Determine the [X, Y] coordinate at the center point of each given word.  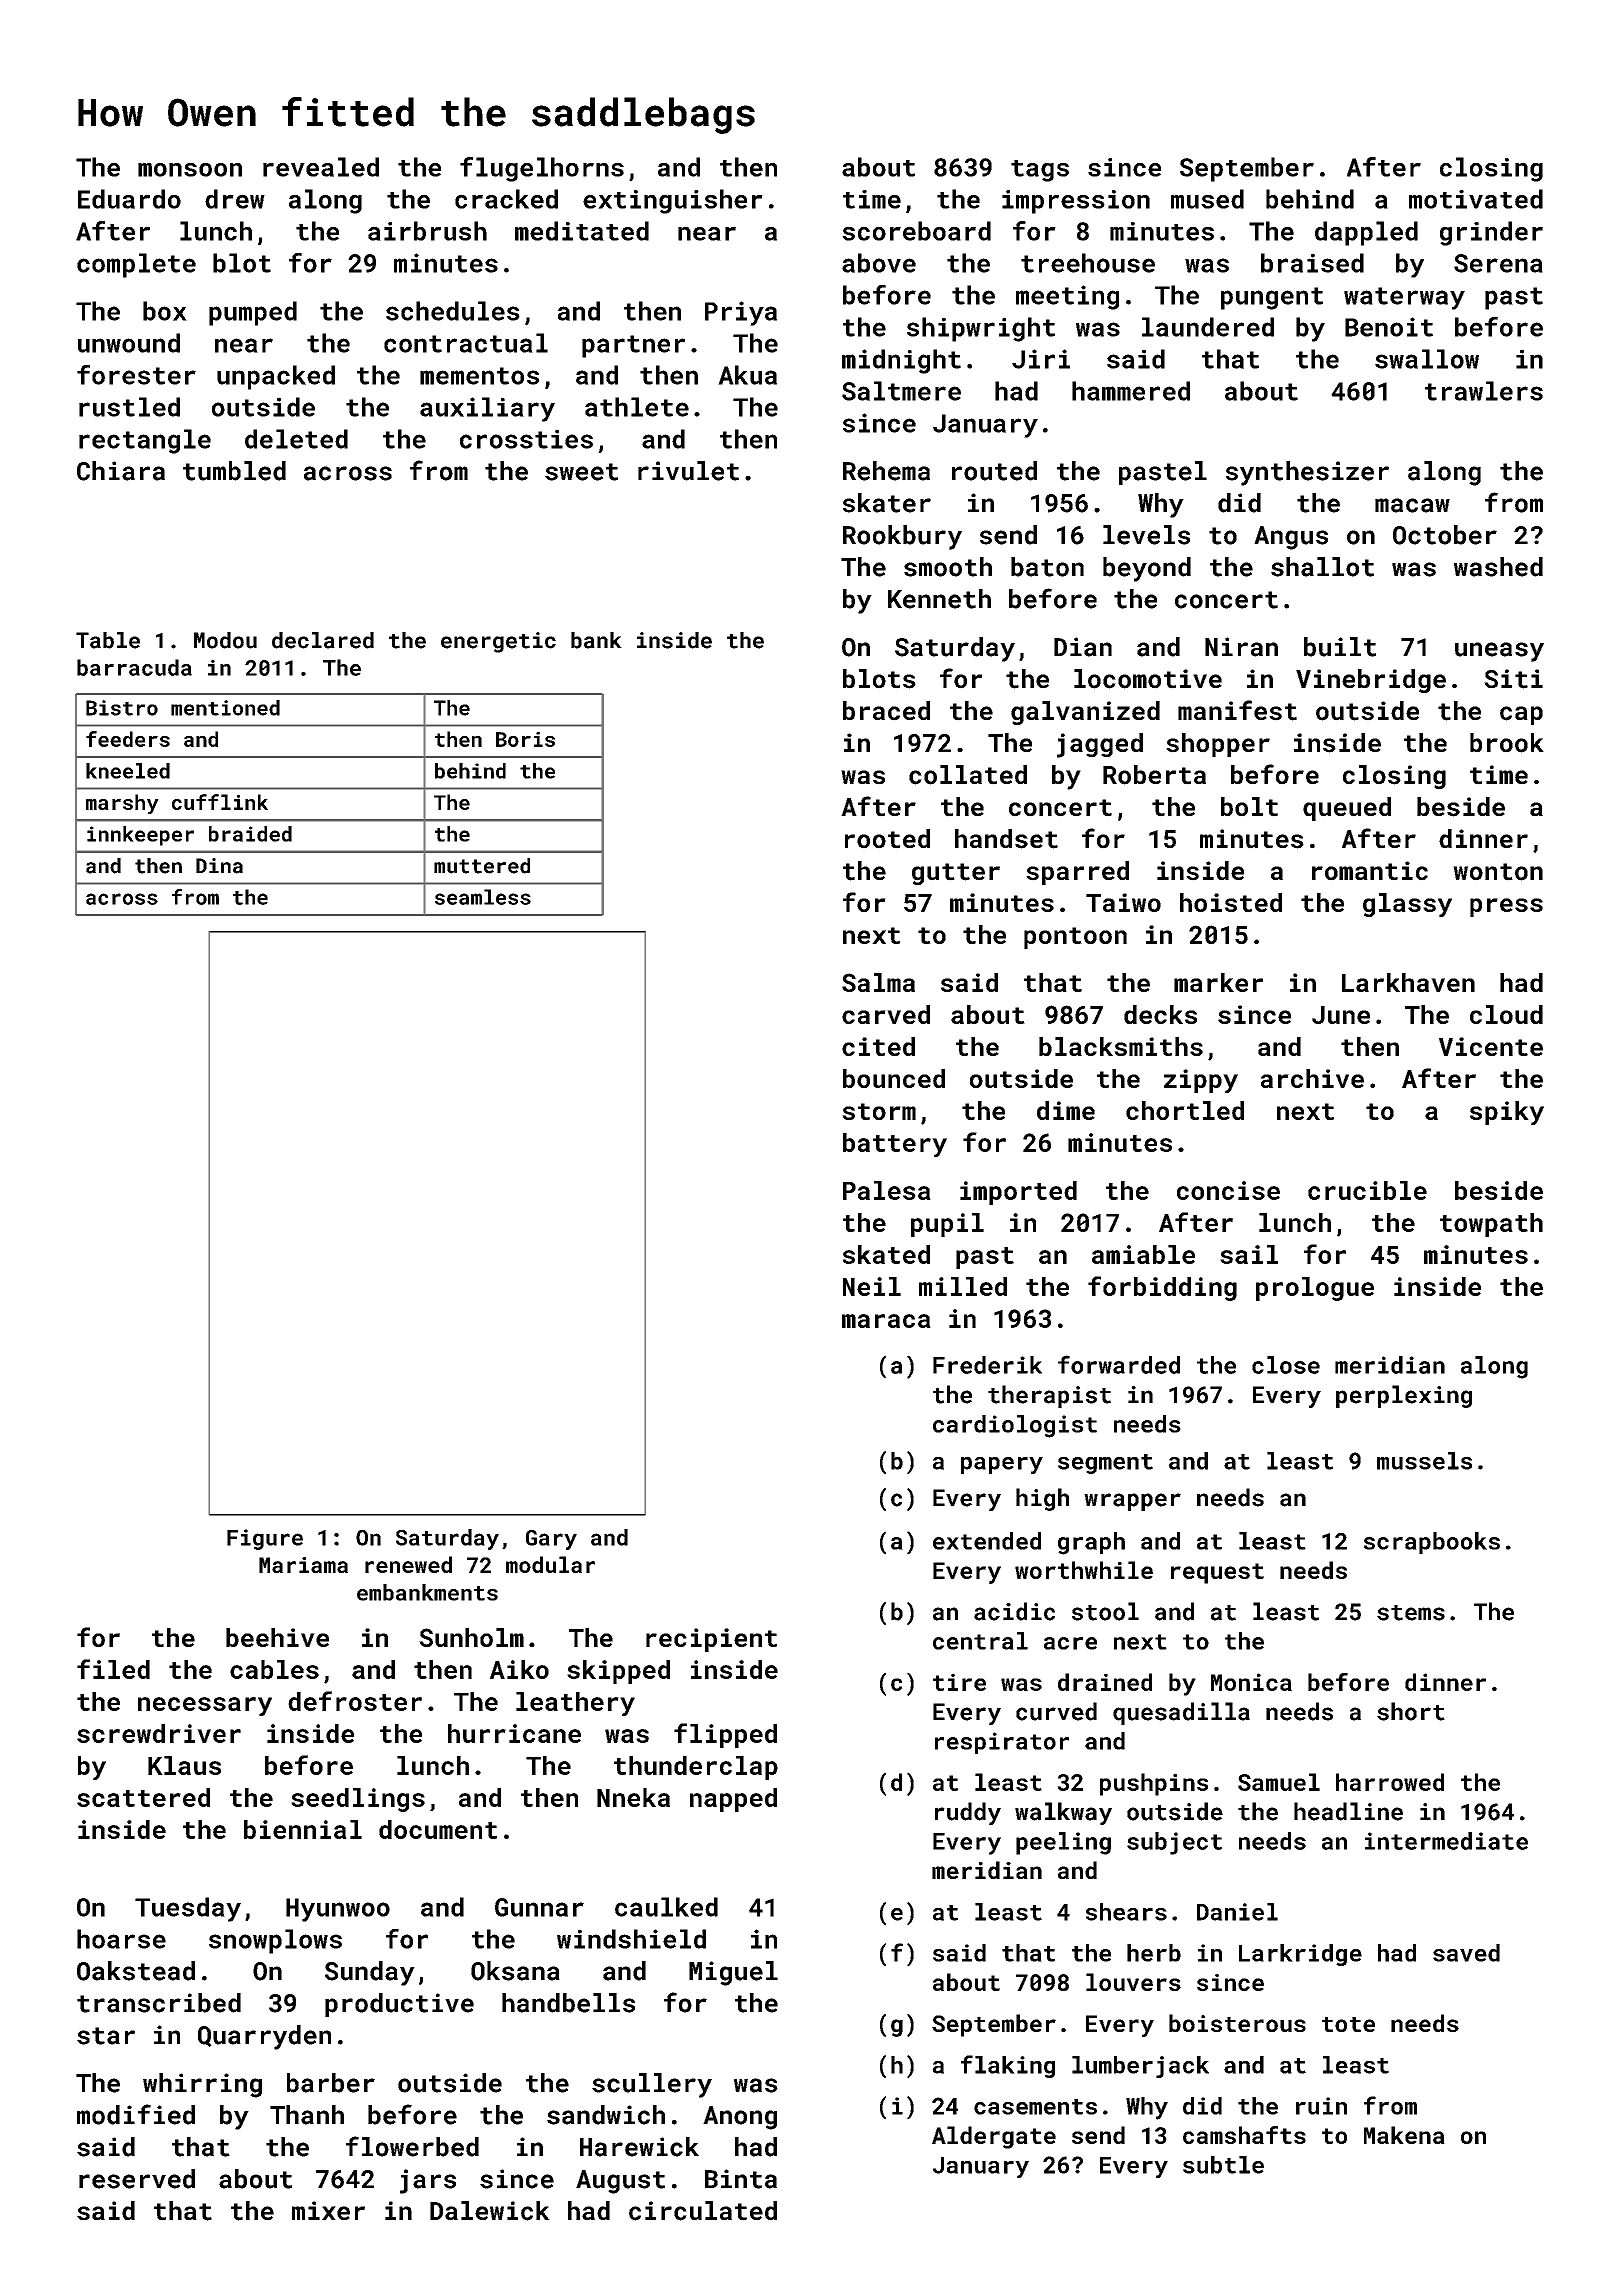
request [1217, 1573]
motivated [1476, 199]
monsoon [190, 170]
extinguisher [673, 201]
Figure [265, 1539]
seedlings [358, 1800]
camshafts [1244, 2135]
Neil [872, 1286]
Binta [741, 2179]
